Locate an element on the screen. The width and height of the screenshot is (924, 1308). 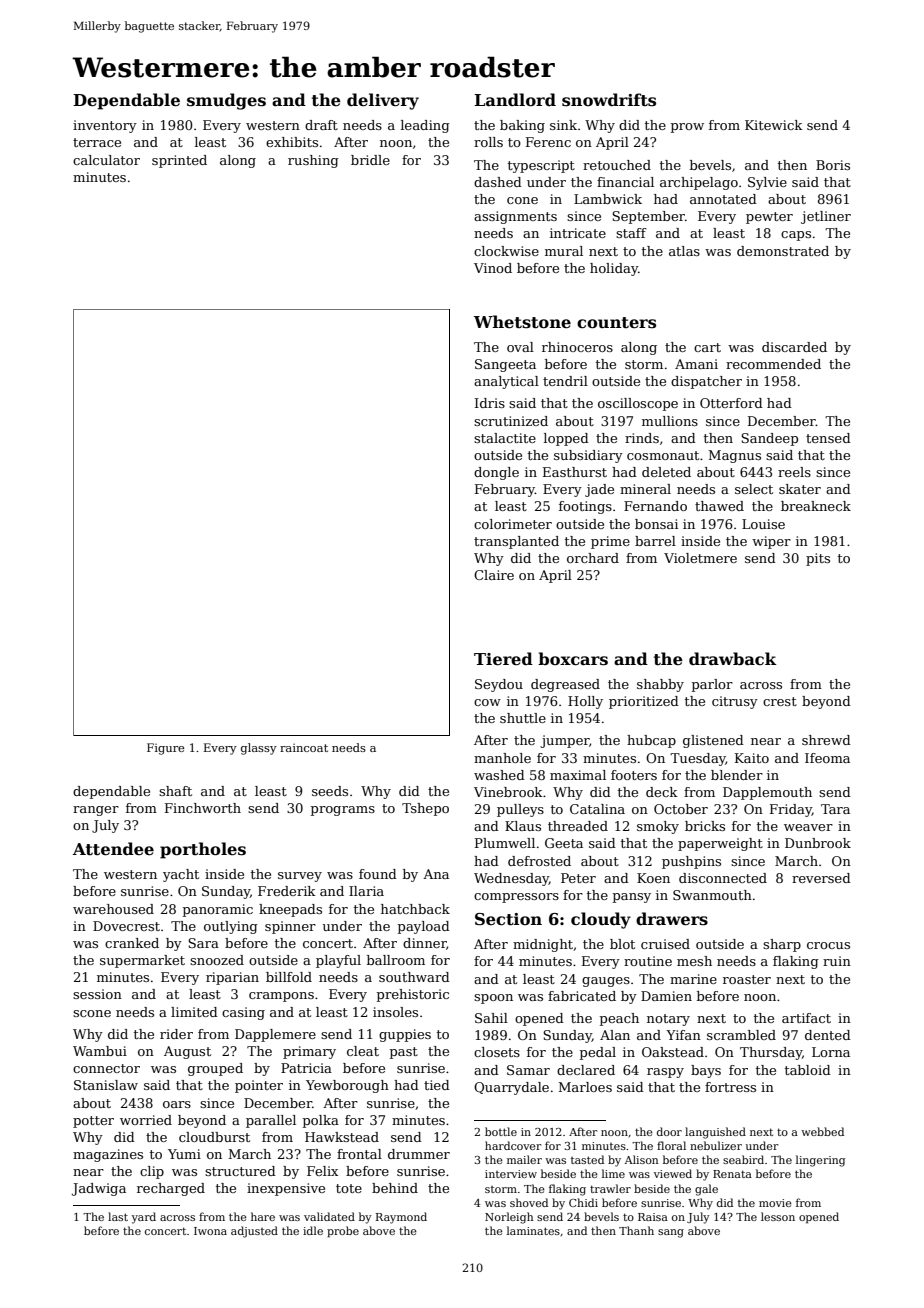
Jadwiga is located at coordinates (99, 1189).
